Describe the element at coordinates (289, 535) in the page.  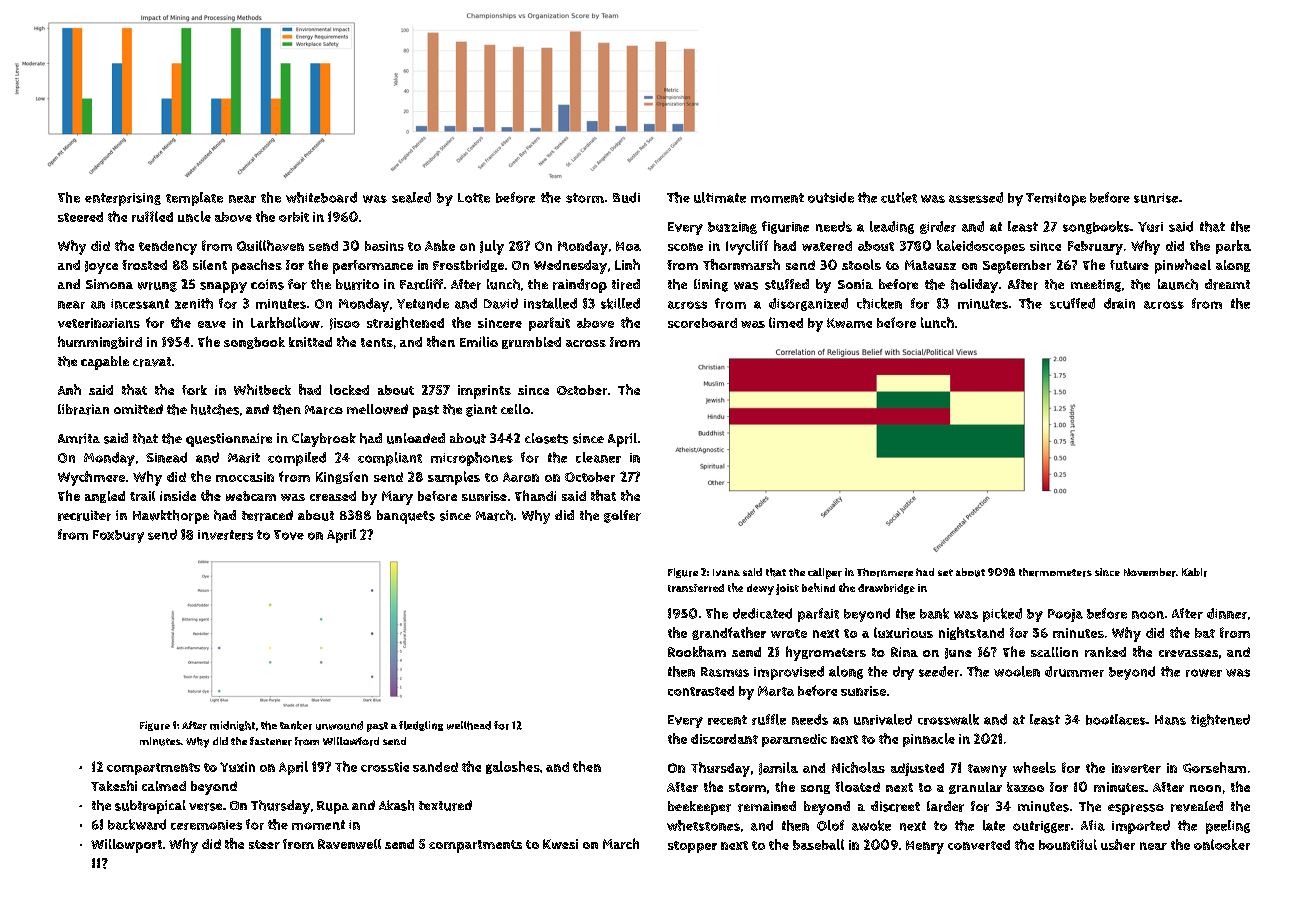
I see `Tove` at that location.
